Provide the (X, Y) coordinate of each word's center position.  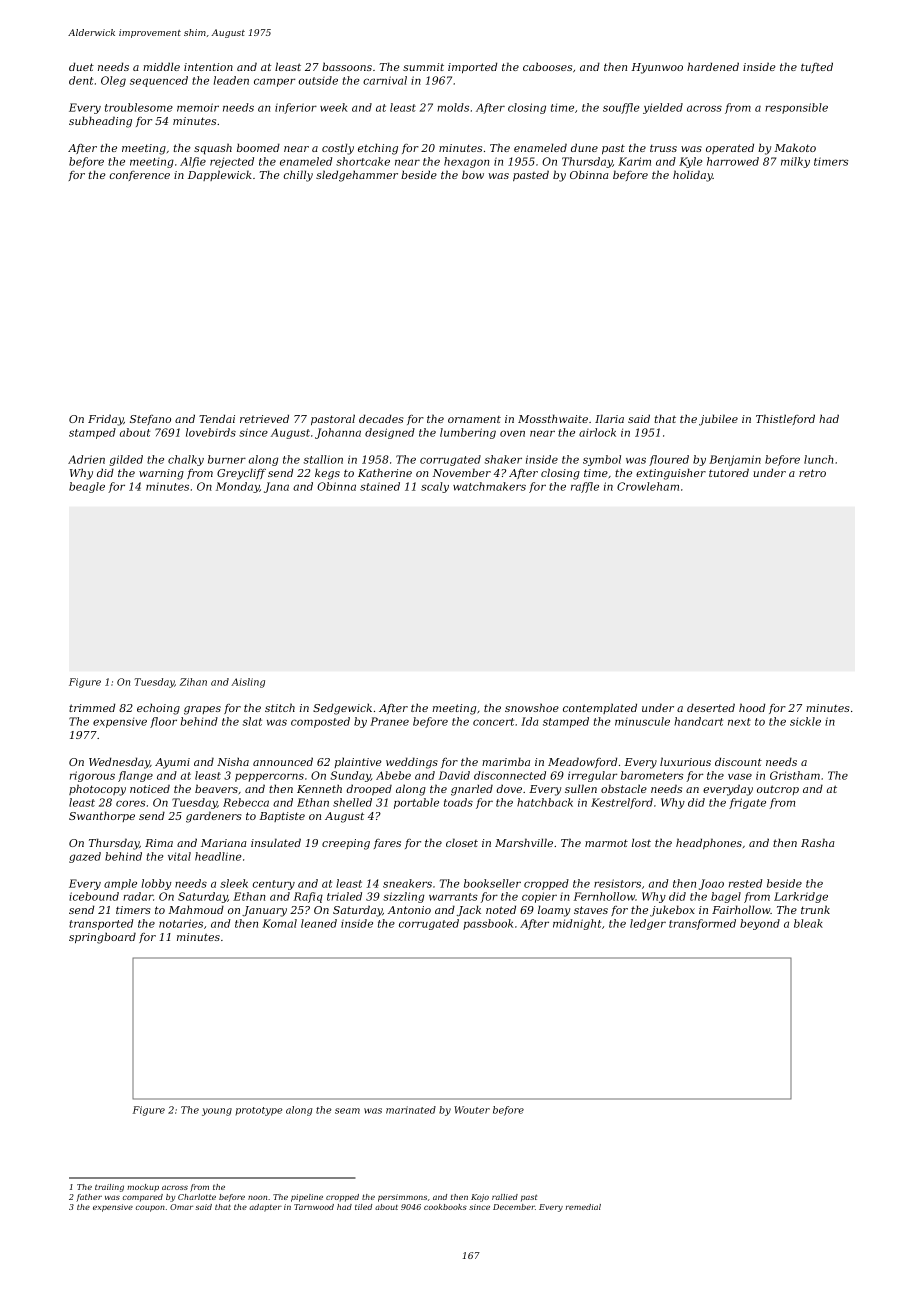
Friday (105, 420)
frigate (747, 803)
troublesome (139, 107)
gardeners (214, 817)
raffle (585, 487)
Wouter (472, 1110)
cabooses (547, 66)
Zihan (193, 682)
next (739, 722)
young (217, 1112)
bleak (808, 923)
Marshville (524, 842)
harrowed (733, 161)
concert (493, 722)
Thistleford (785, 419)
